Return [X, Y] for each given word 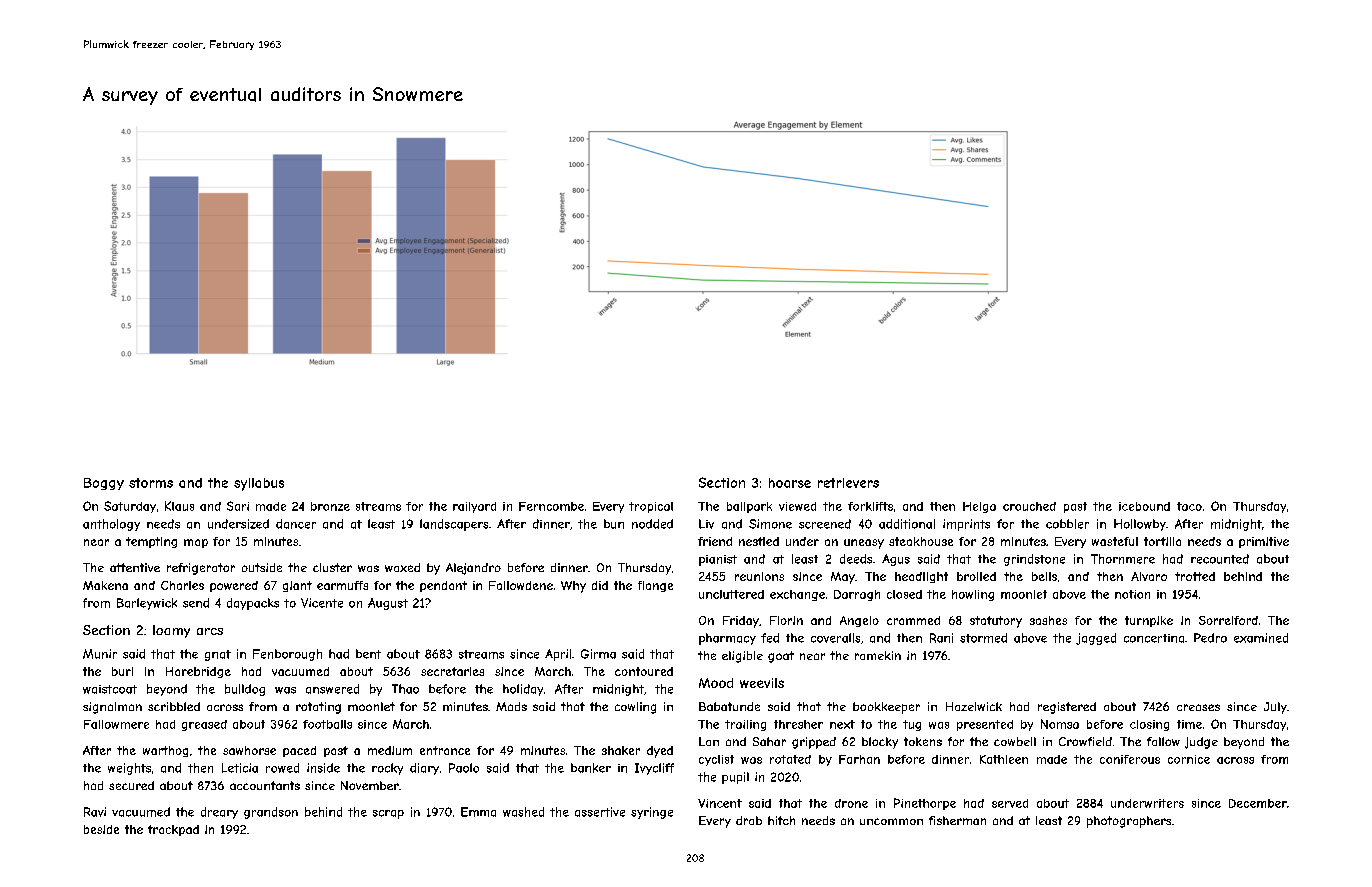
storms [151, 483]
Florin [786, 620]
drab [749, 820]
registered [1067, 708]
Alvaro [1149, 576]
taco [1189, 506]
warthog [165, 751]
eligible [742, 657]
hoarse [790, 483]
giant [297, 586]
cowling [635, 708]
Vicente [322, 603]
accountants [265, 785]
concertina [1154, 638]
